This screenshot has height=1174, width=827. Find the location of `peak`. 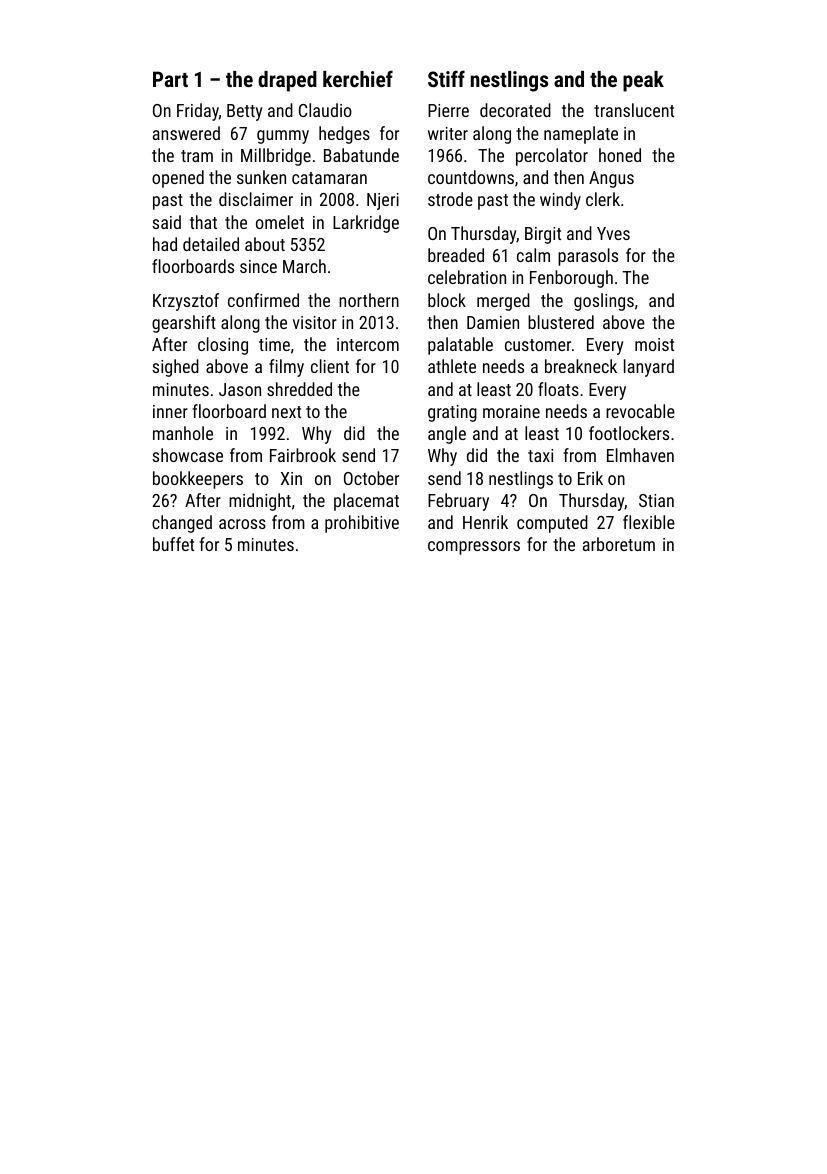

peak is located at coordinates (643, 81).
